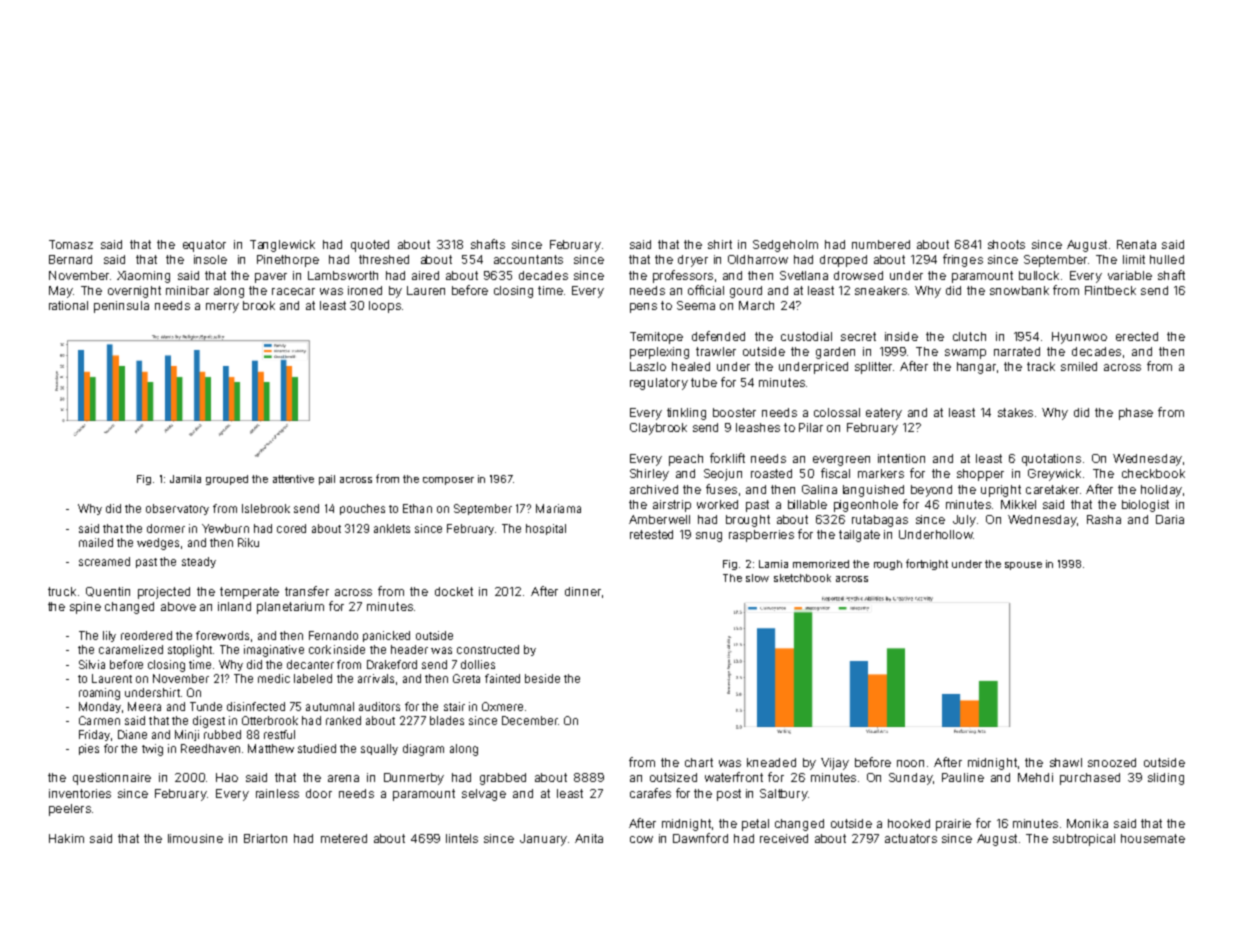  Describe the element at coordinates (177, 509) in the screenshot. I see `observatory` at that location.
